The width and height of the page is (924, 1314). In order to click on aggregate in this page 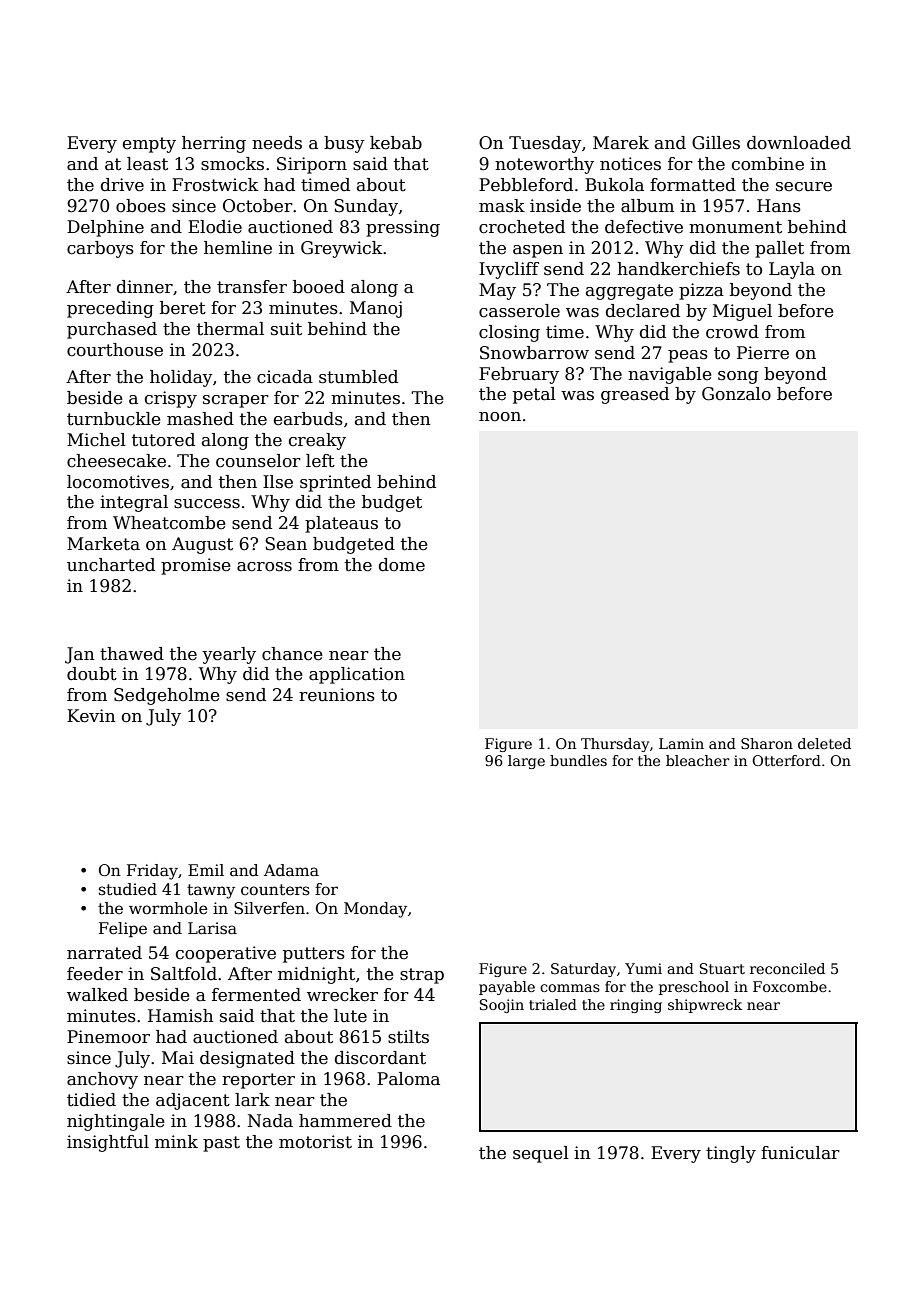, I will do `click(629, 292)`.
